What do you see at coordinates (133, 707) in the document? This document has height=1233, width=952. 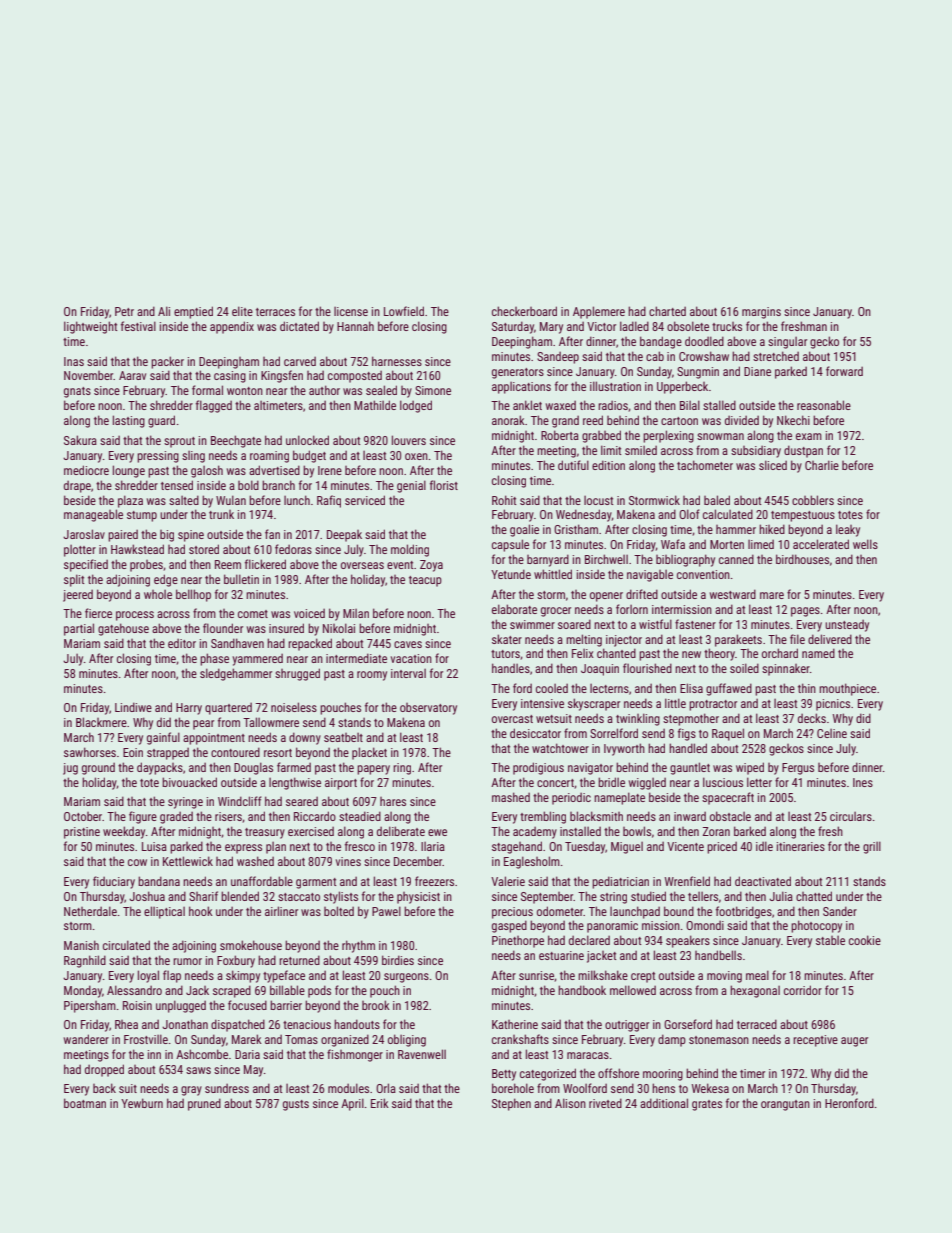 I see `Lindiwe` at bounding box center [133, 707].
